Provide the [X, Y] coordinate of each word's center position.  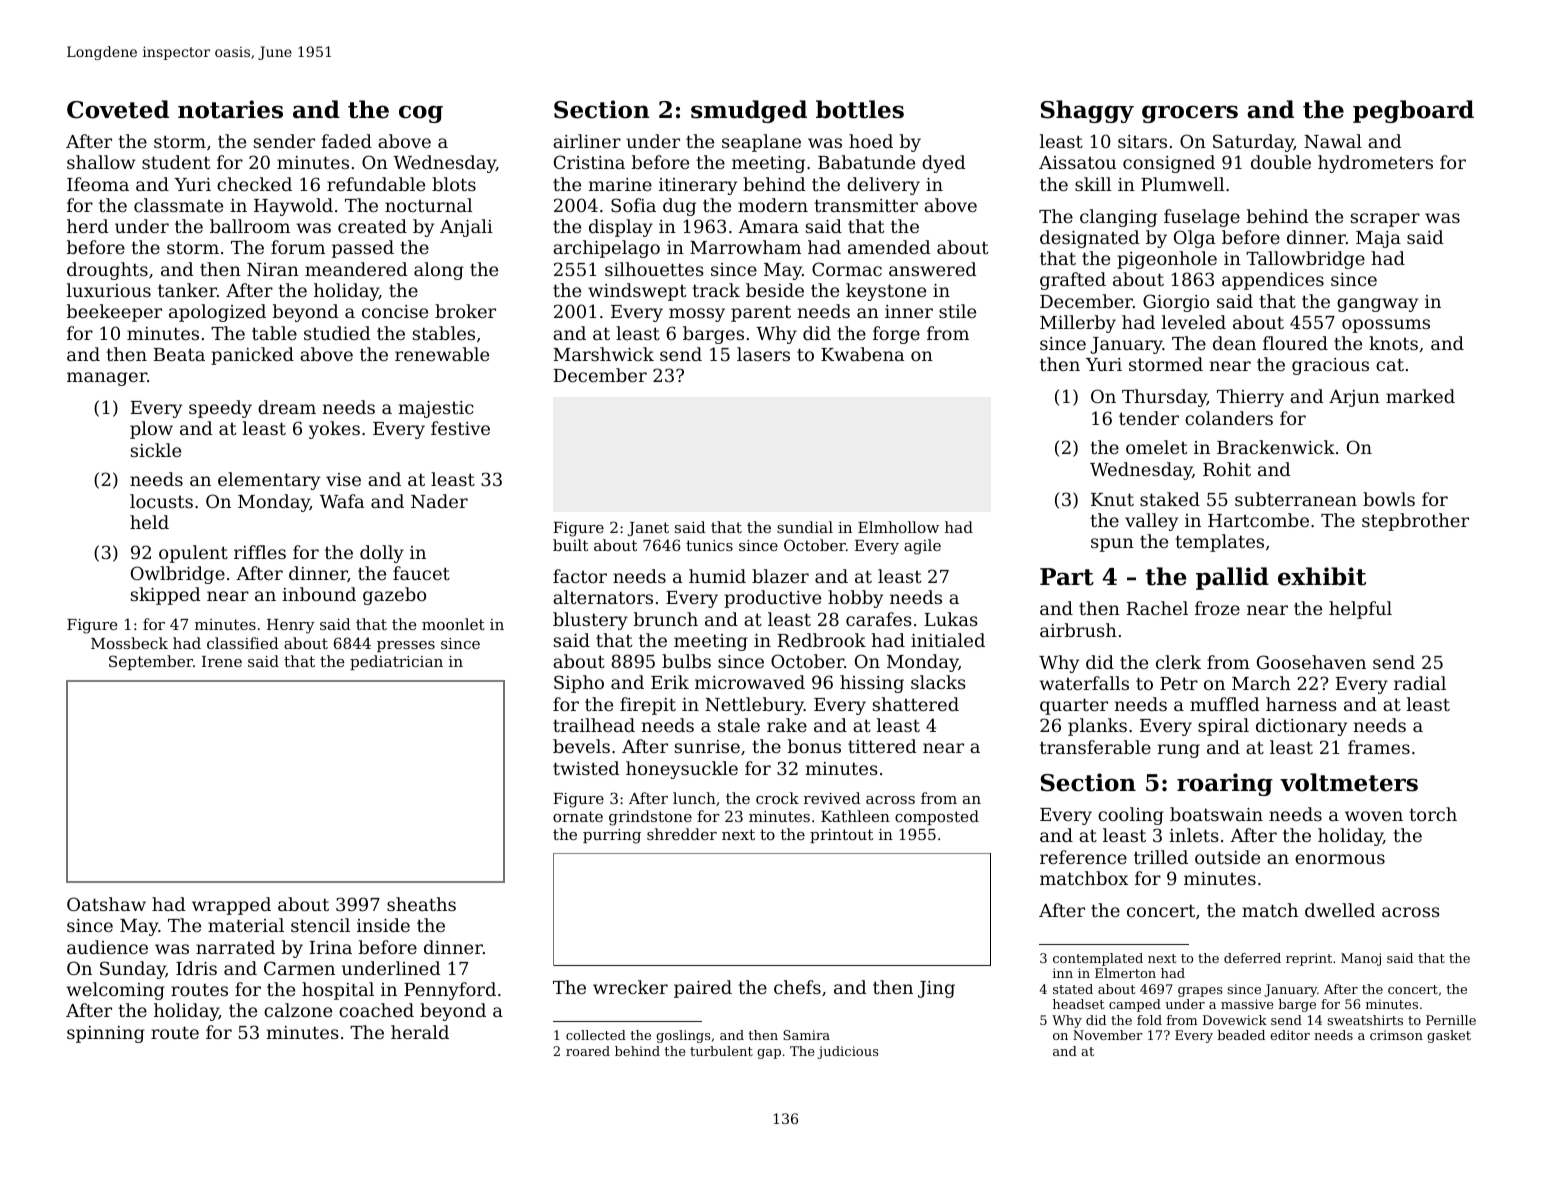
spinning [106, 1034]
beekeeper [114, 313]
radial [1420, 683]
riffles [260, 552]
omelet [1156, 447]
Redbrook [822, 640]
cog [421, 114]
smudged [749, 111]
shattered [916, 704]
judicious [848, 1052]
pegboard [1413, 111]
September [151, 662]
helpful [1360, 610]
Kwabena [862, 354]
